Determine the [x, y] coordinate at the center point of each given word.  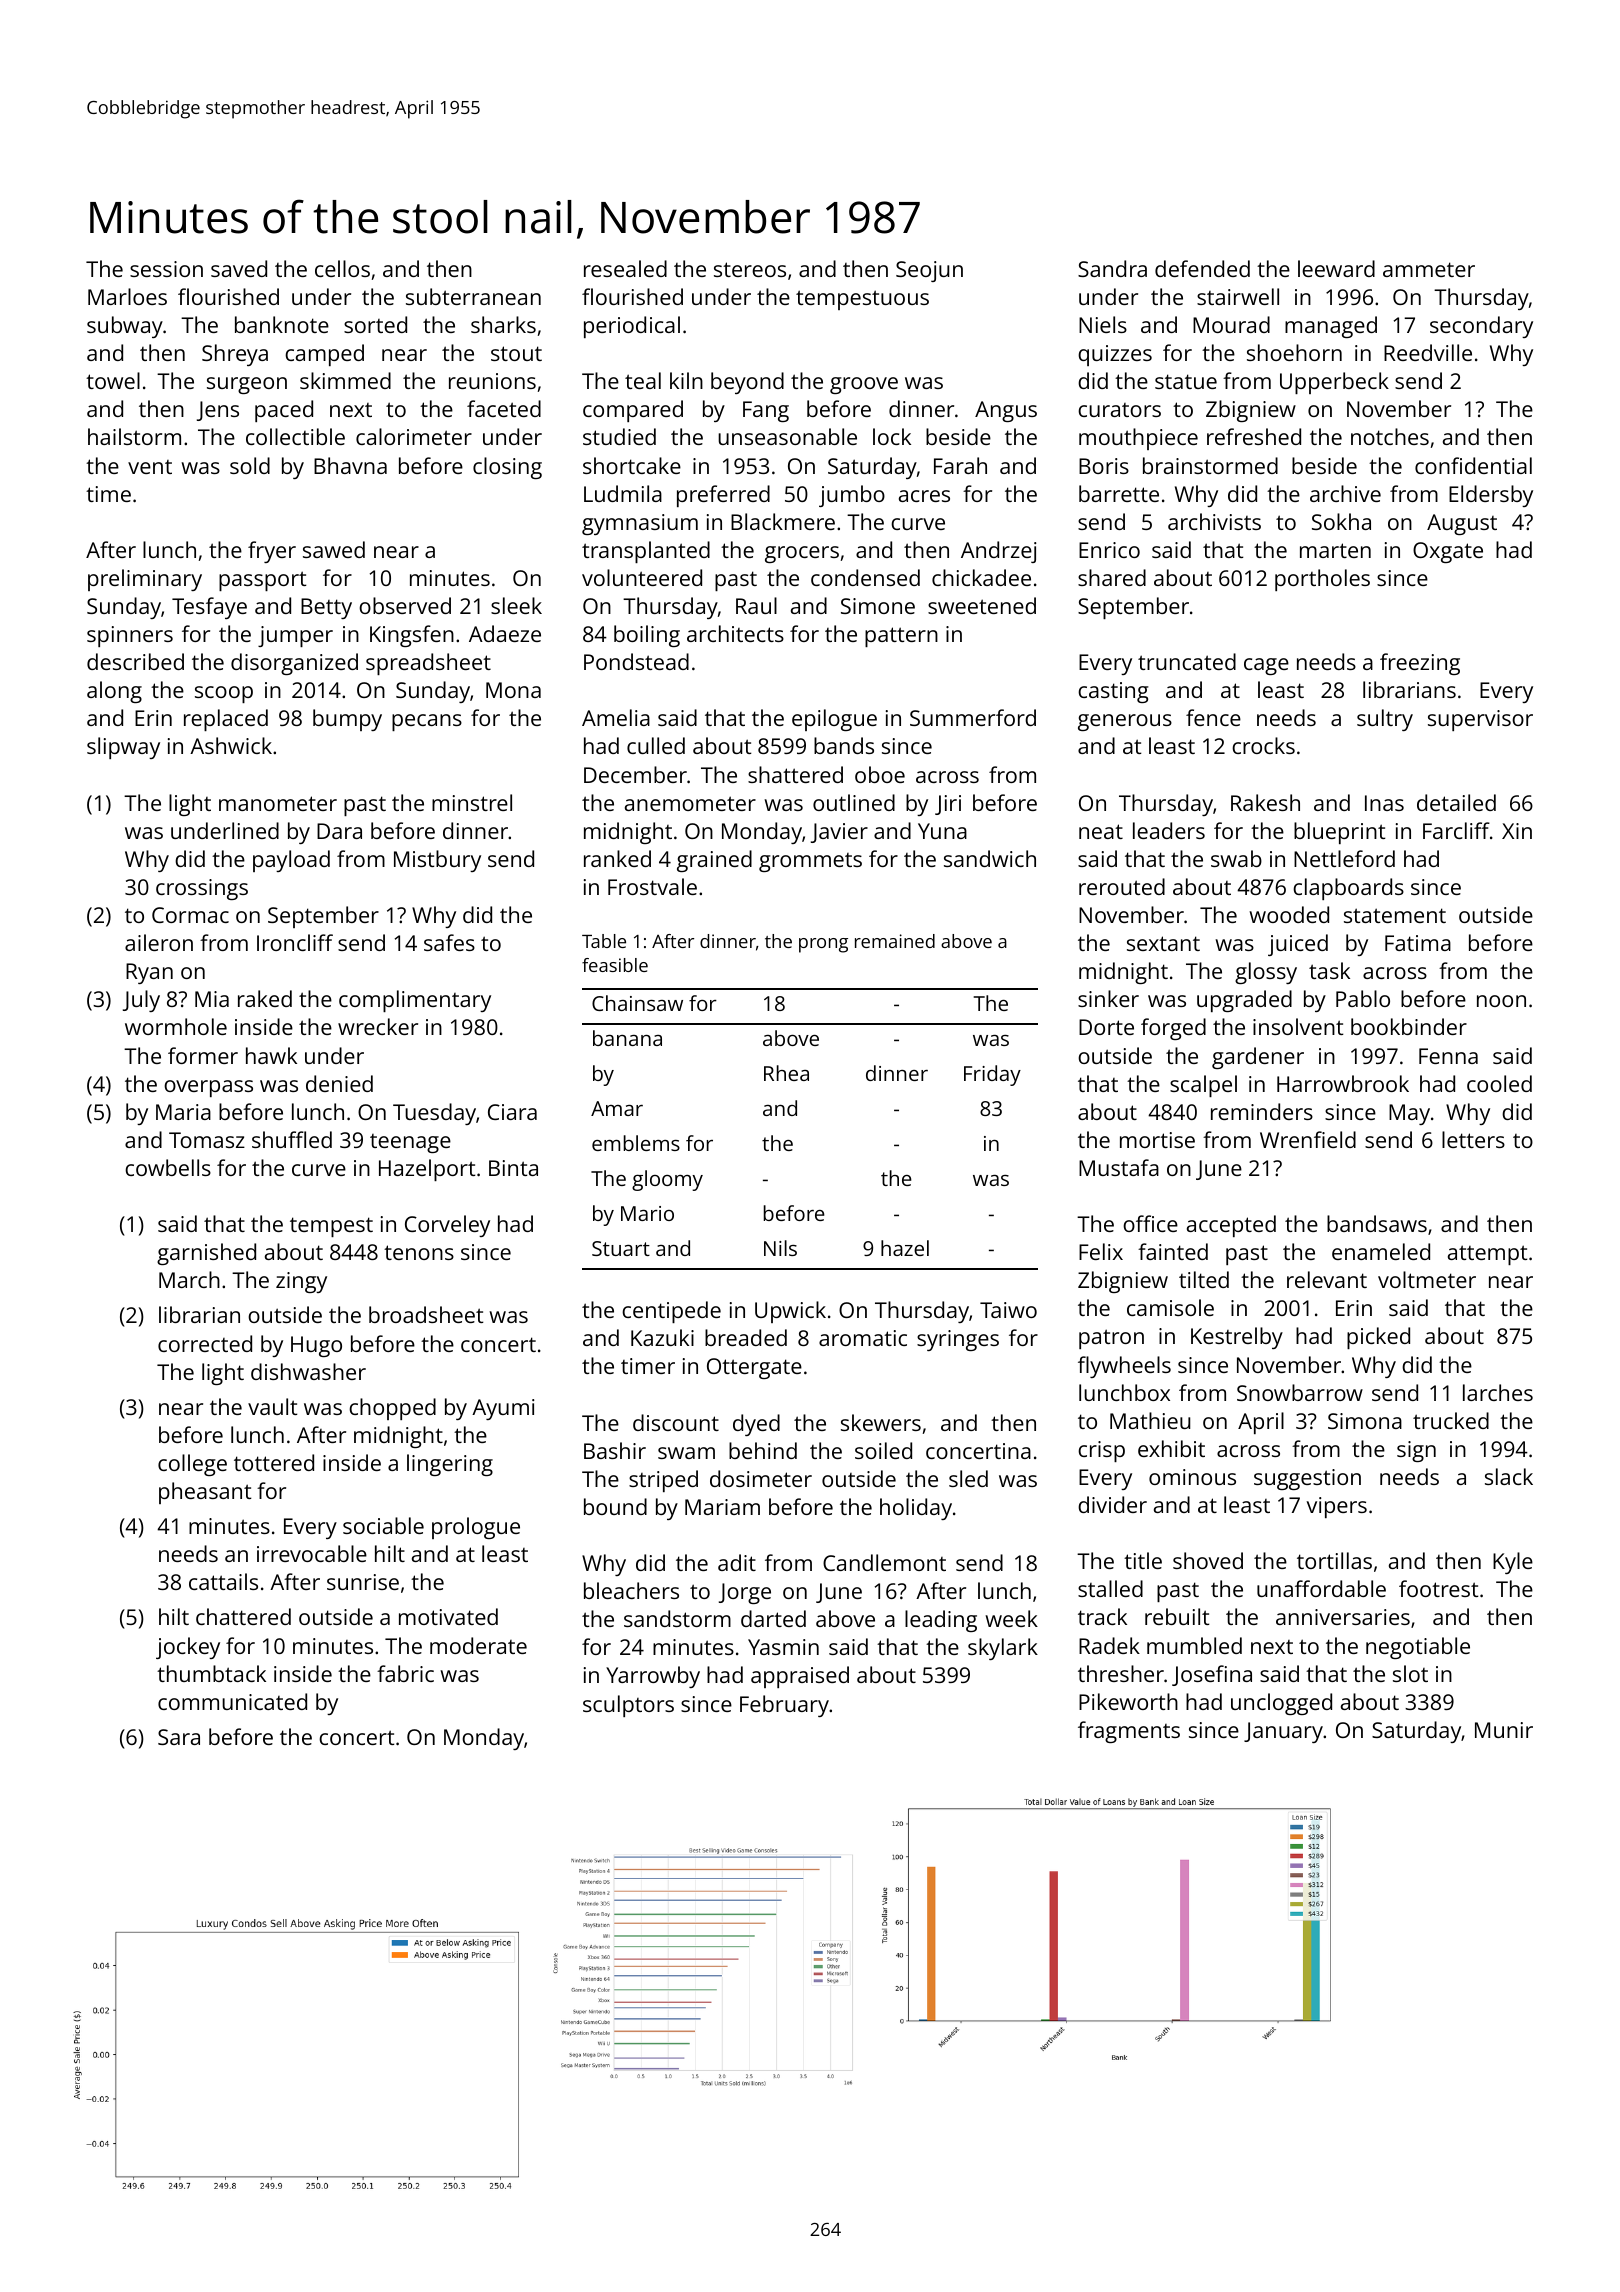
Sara [179, 1737]
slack [1509, 1476]
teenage [410, 1143]
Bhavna [350, 465]
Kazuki [662, 1337]
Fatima [1418, 943]
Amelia [616, 717]
